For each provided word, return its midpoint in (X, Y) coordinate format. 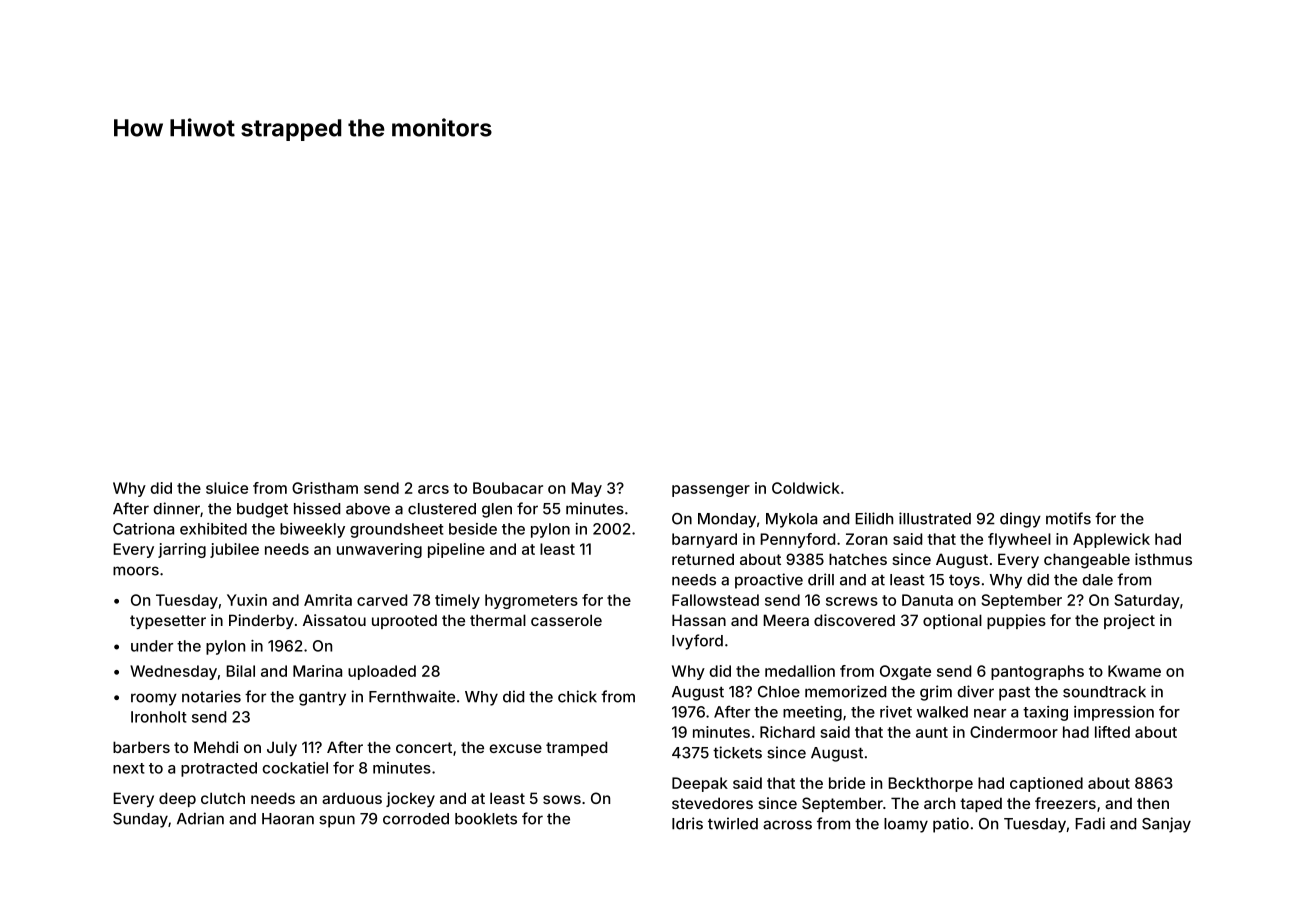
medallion (800, 671)
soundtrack (1104, 692)
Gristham (325, 488)
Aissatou (334, 620)
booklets (486, 819)
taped (981, 804)
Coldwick (806, 488)
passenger (711, 491)
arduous (352, 798)
